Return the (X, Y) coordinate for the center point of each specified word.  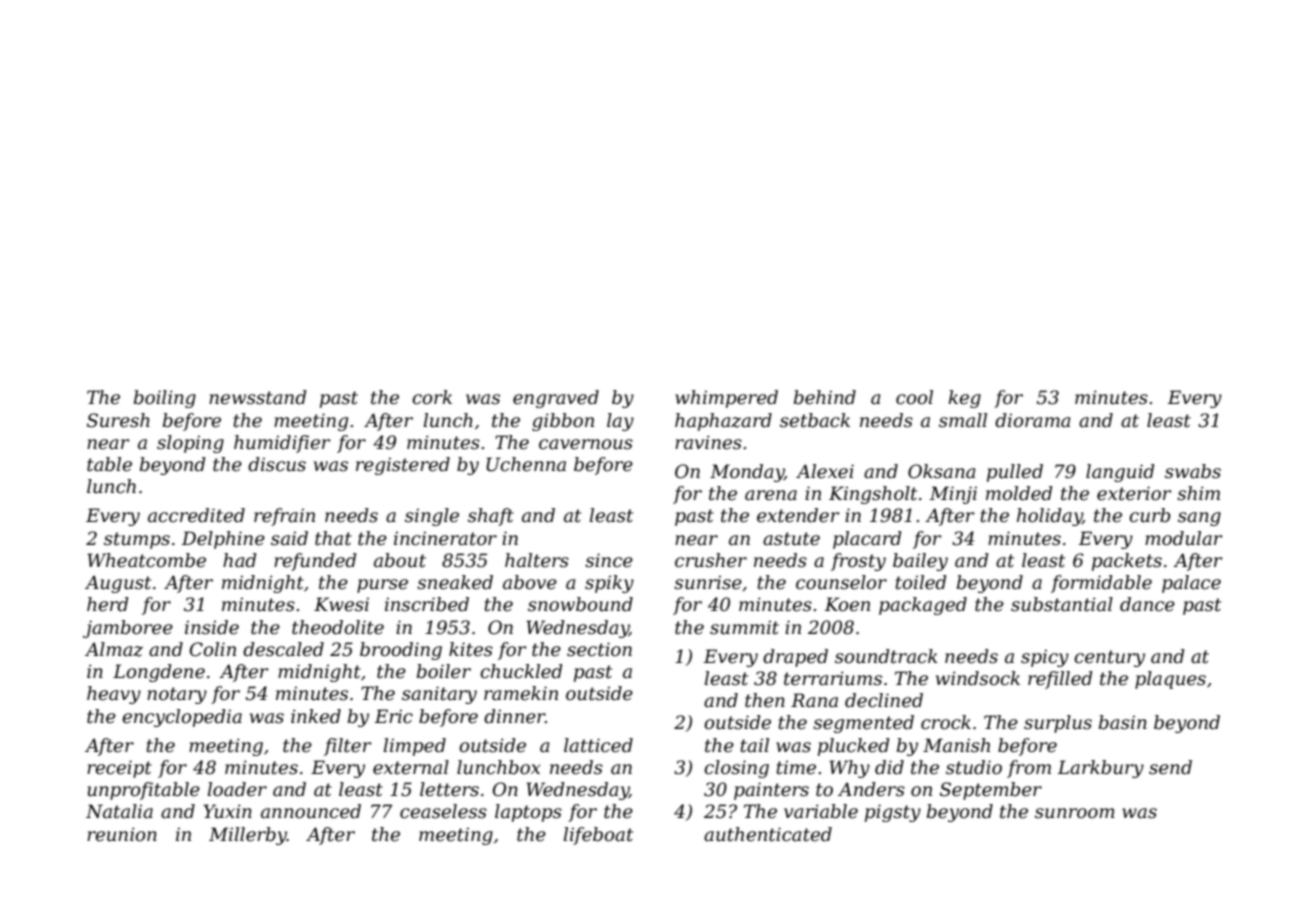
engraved (556, 399)
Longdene (159, 673)
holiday (1049, 517)
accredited (196, 515)
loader (237, 789)
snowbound (580, 604)
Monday (747, 473)
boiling (165, 399)
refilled (1060, 680)
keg (965, 399)
